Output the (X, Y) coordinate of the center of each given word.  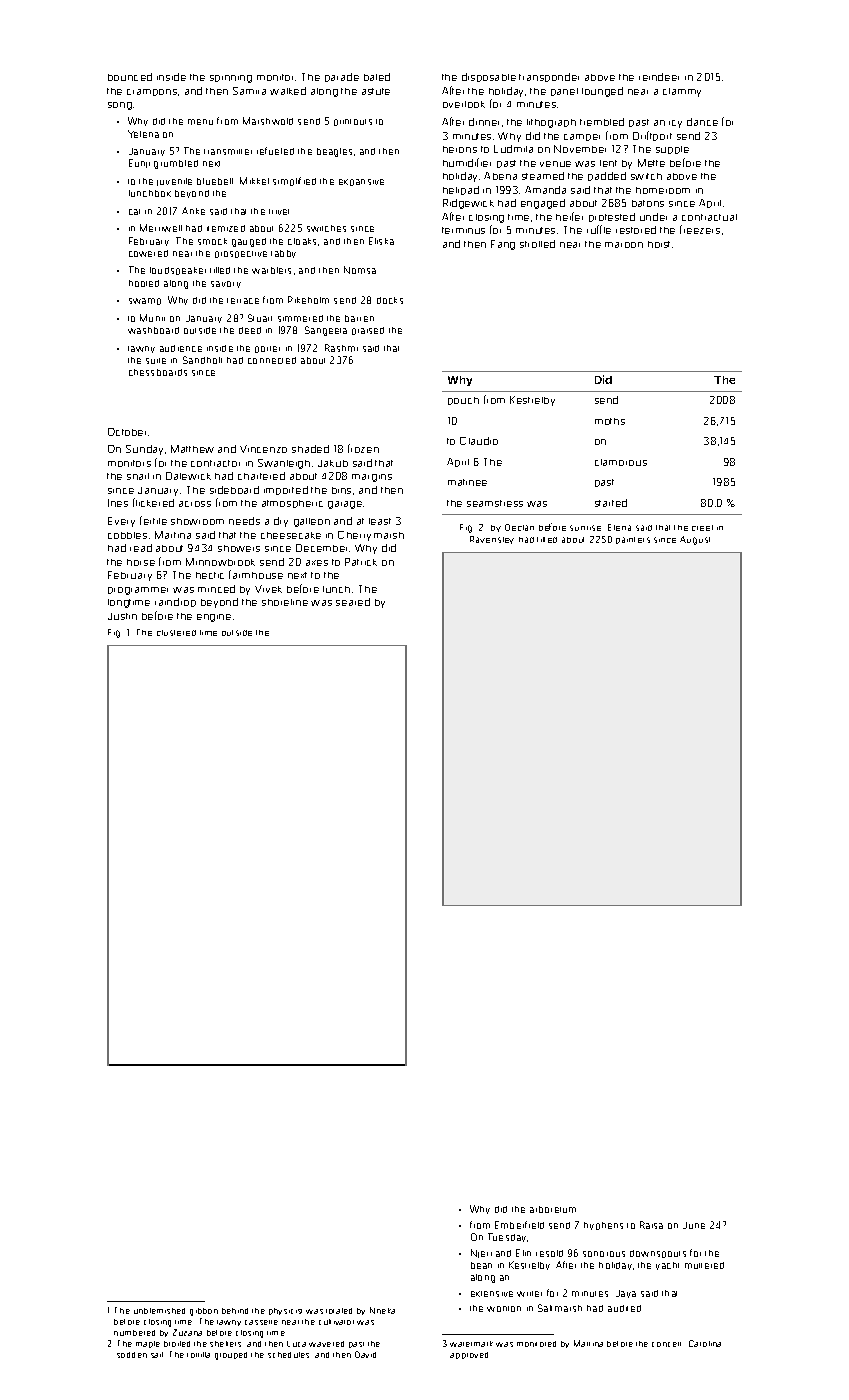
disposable (489, 77)
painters (633, 540)
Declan (519, 527)
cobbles (127, 535)
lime (208, 633)
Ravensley (492, 540)
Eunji (139, 163)
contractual (709, 217)
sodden (132, 1355)
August (695, 540)
